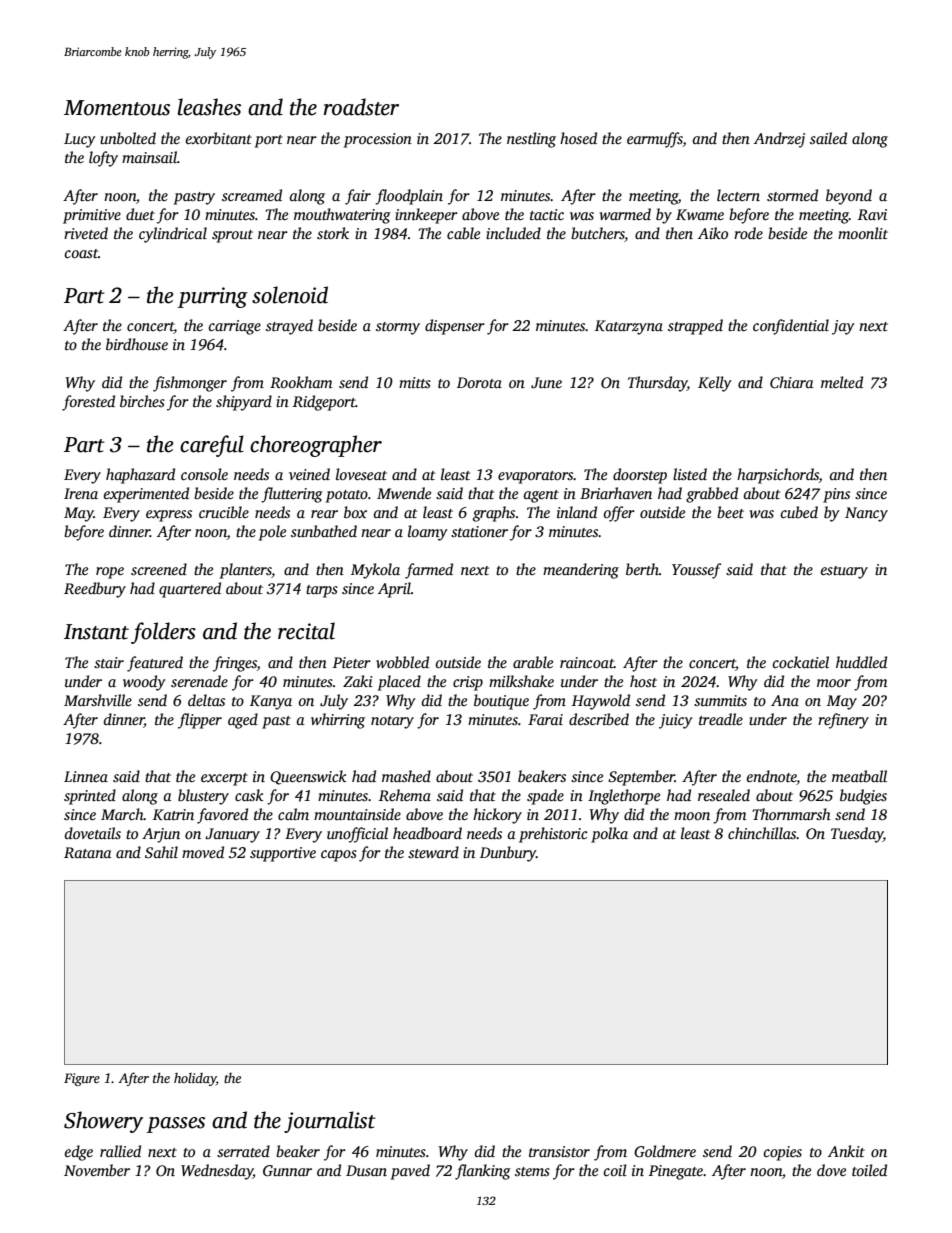  I want to click on Dusan, so click(366, 1170).
